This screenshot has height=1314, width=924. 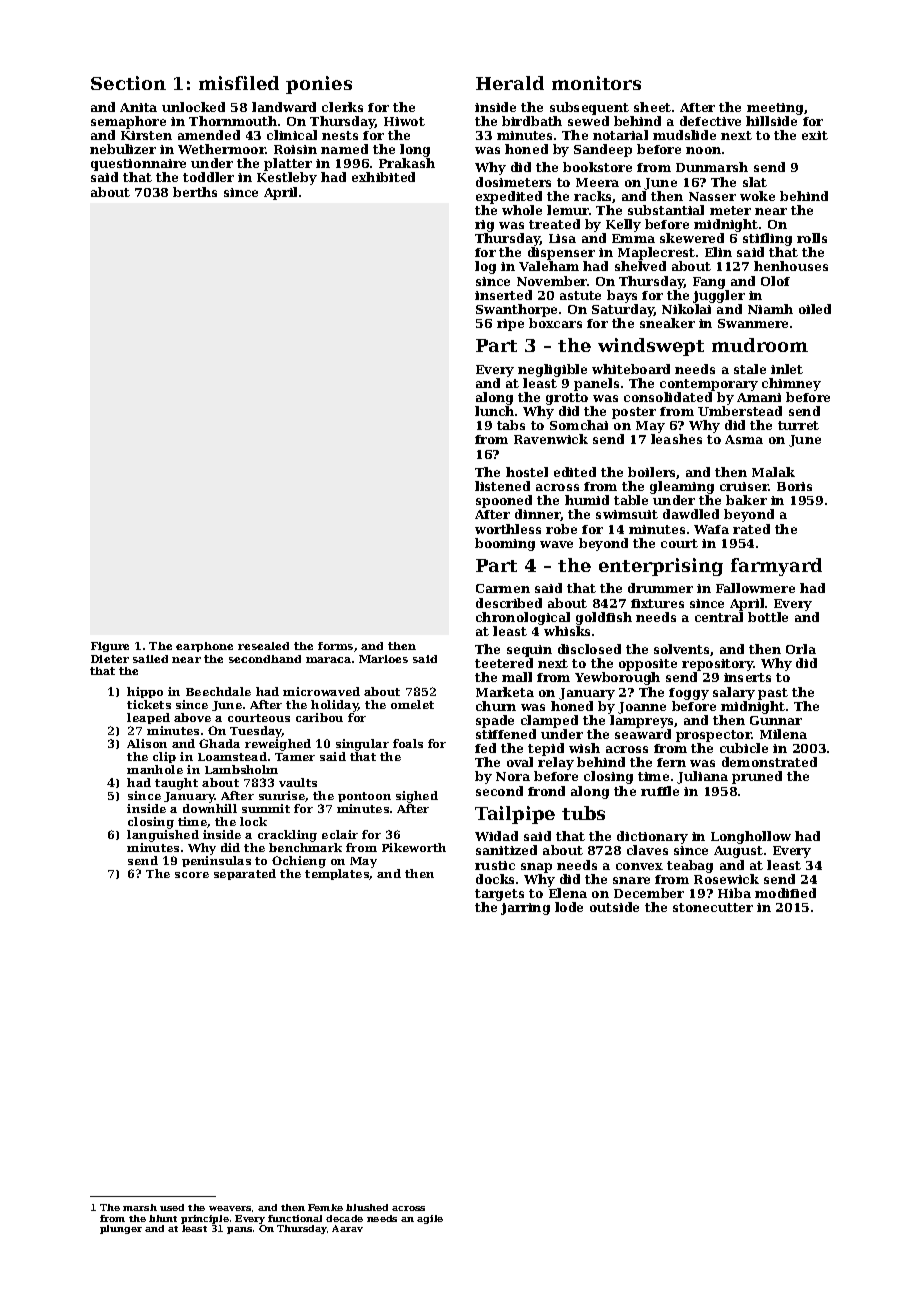 I want to click on templates, so click(x=337, y=874).
